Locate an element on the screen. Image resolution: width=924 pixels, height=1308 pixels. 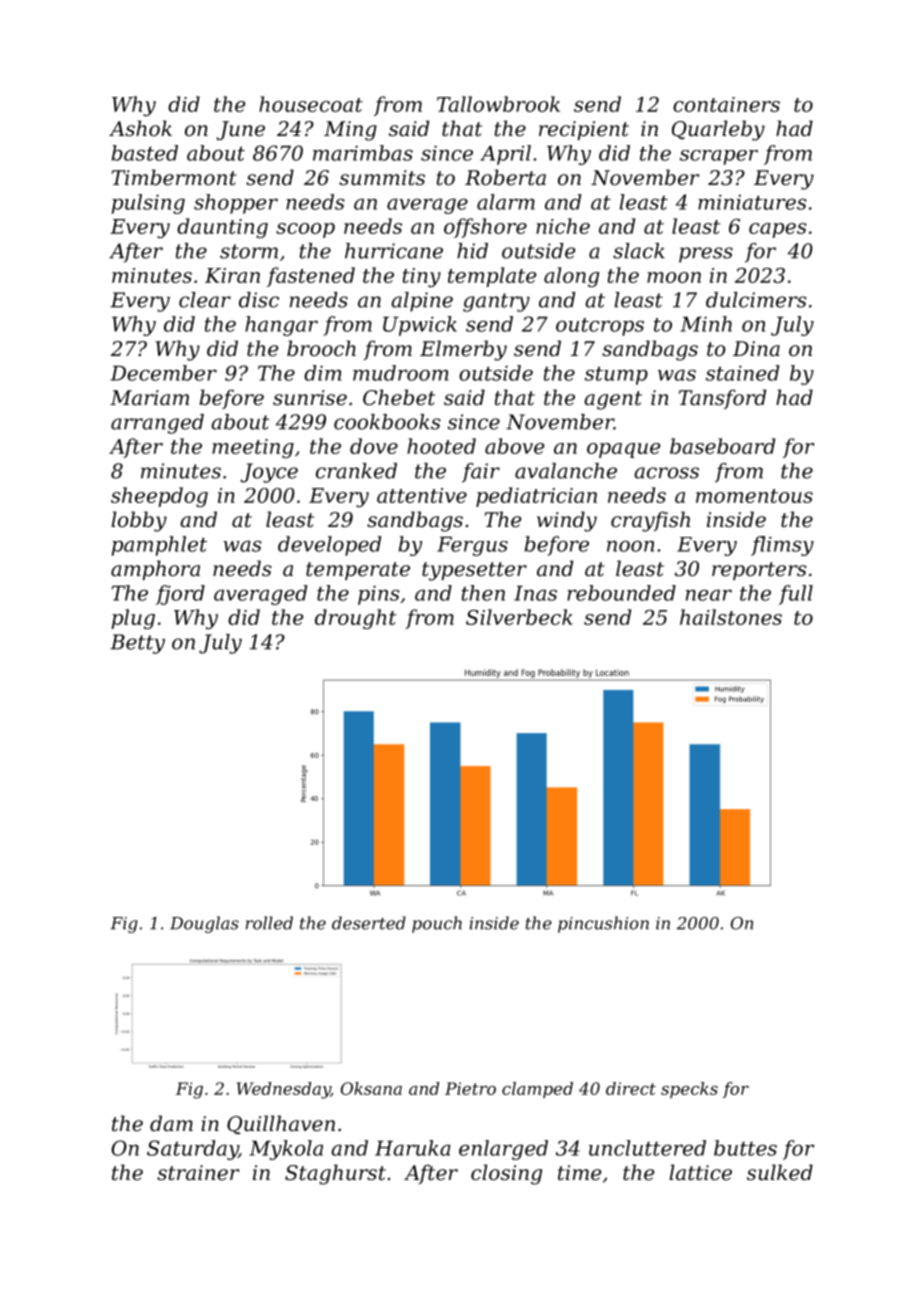
Oksana is located at coordinates (371, 1088).
